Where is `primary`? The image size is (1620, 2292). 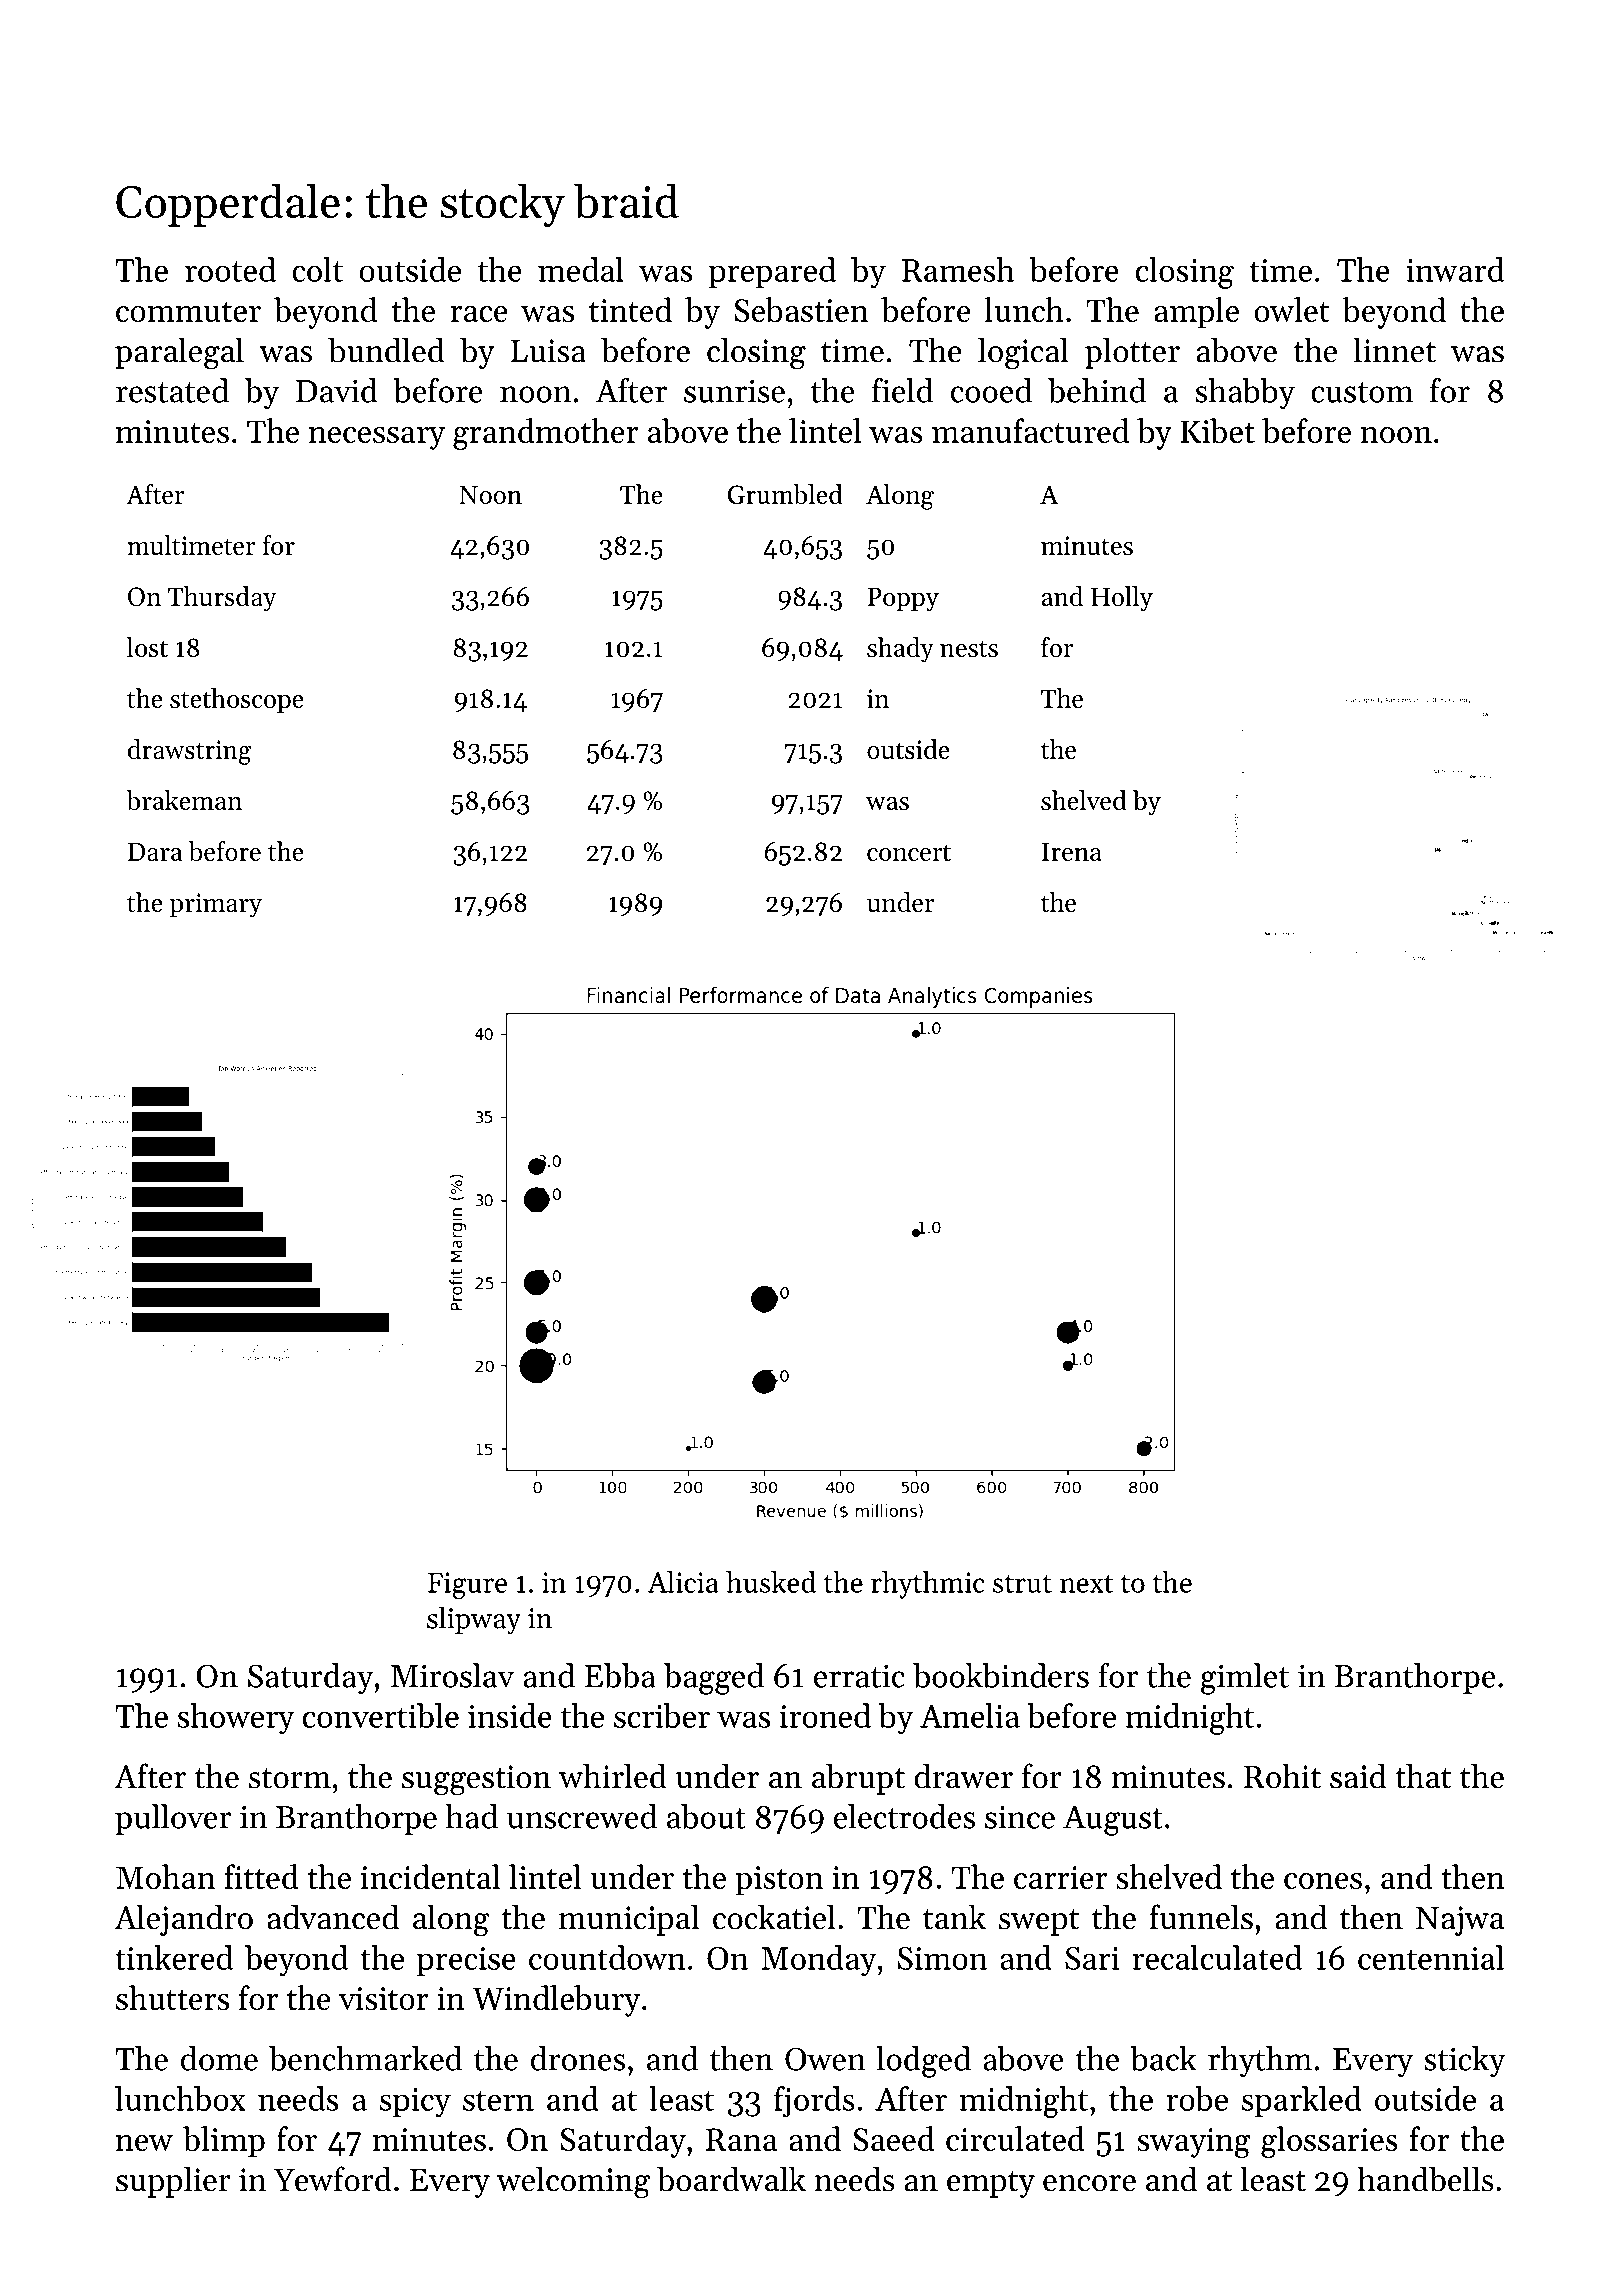 primary is located at coordinates (216, 905).
